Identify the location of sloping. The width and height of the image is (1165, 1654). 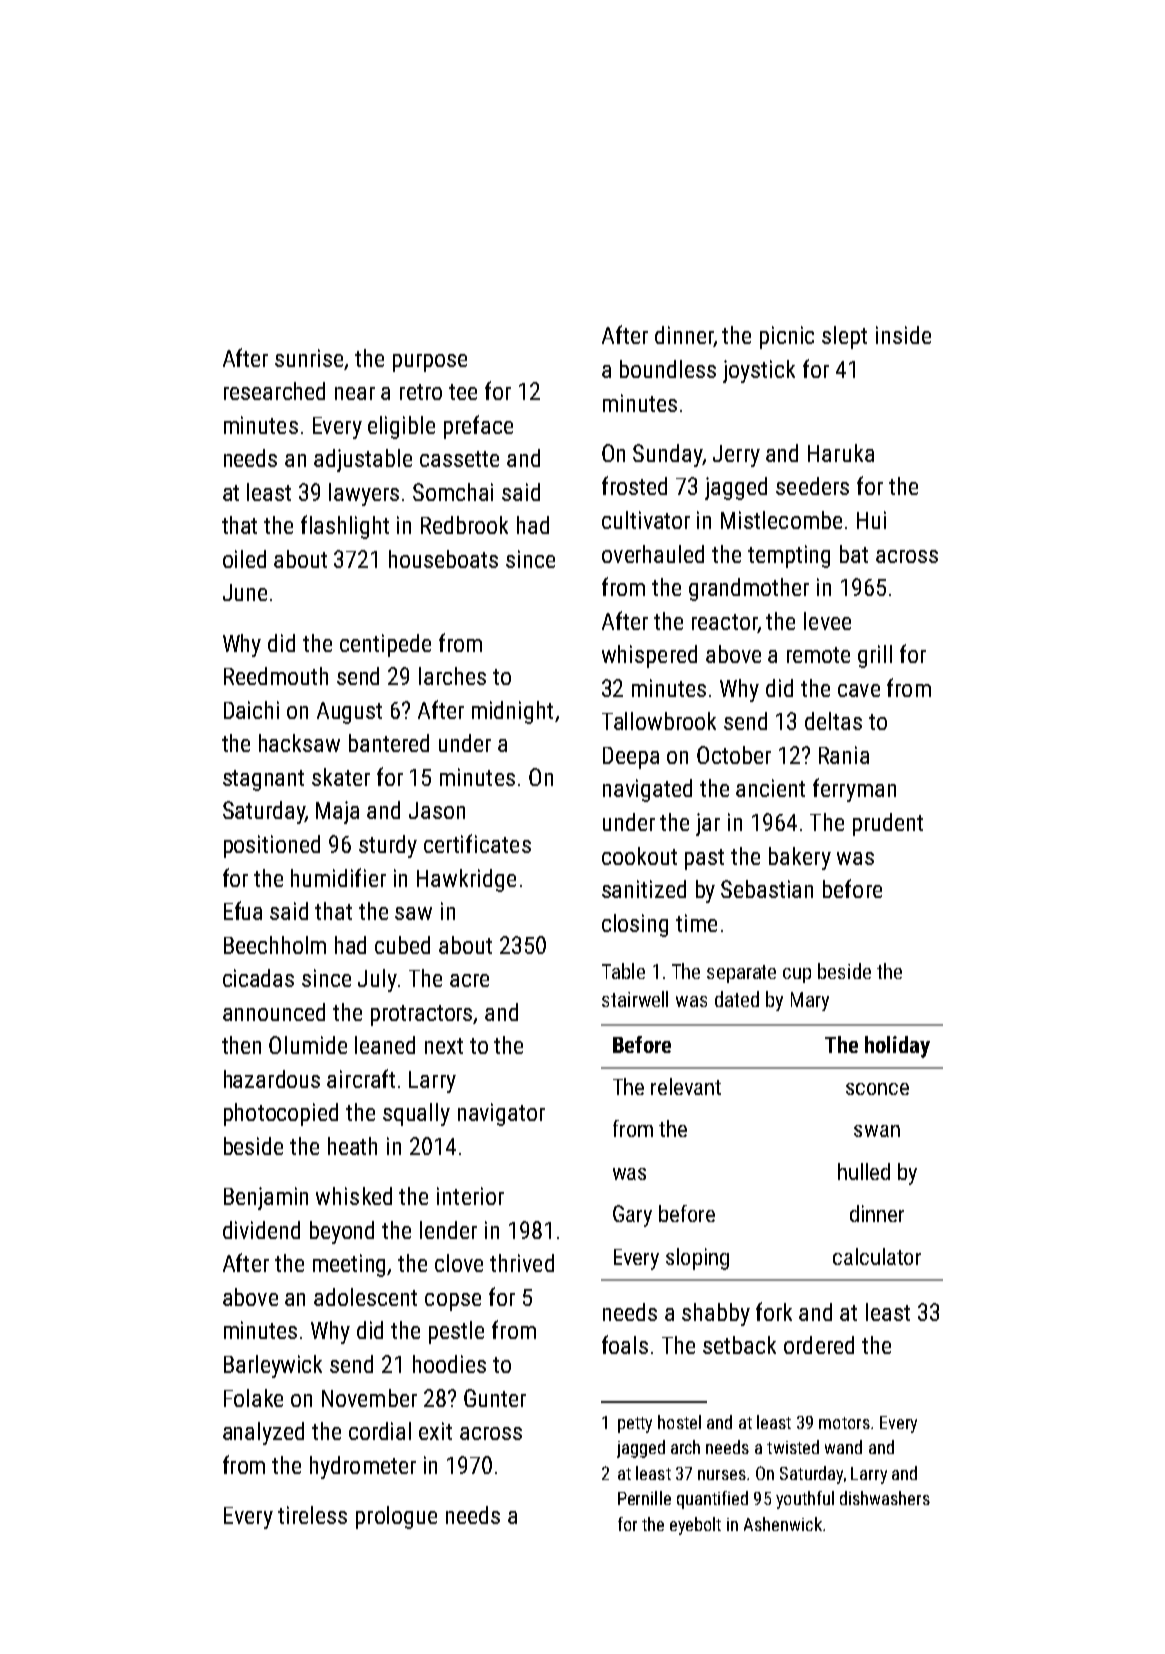
(697, 1259).
